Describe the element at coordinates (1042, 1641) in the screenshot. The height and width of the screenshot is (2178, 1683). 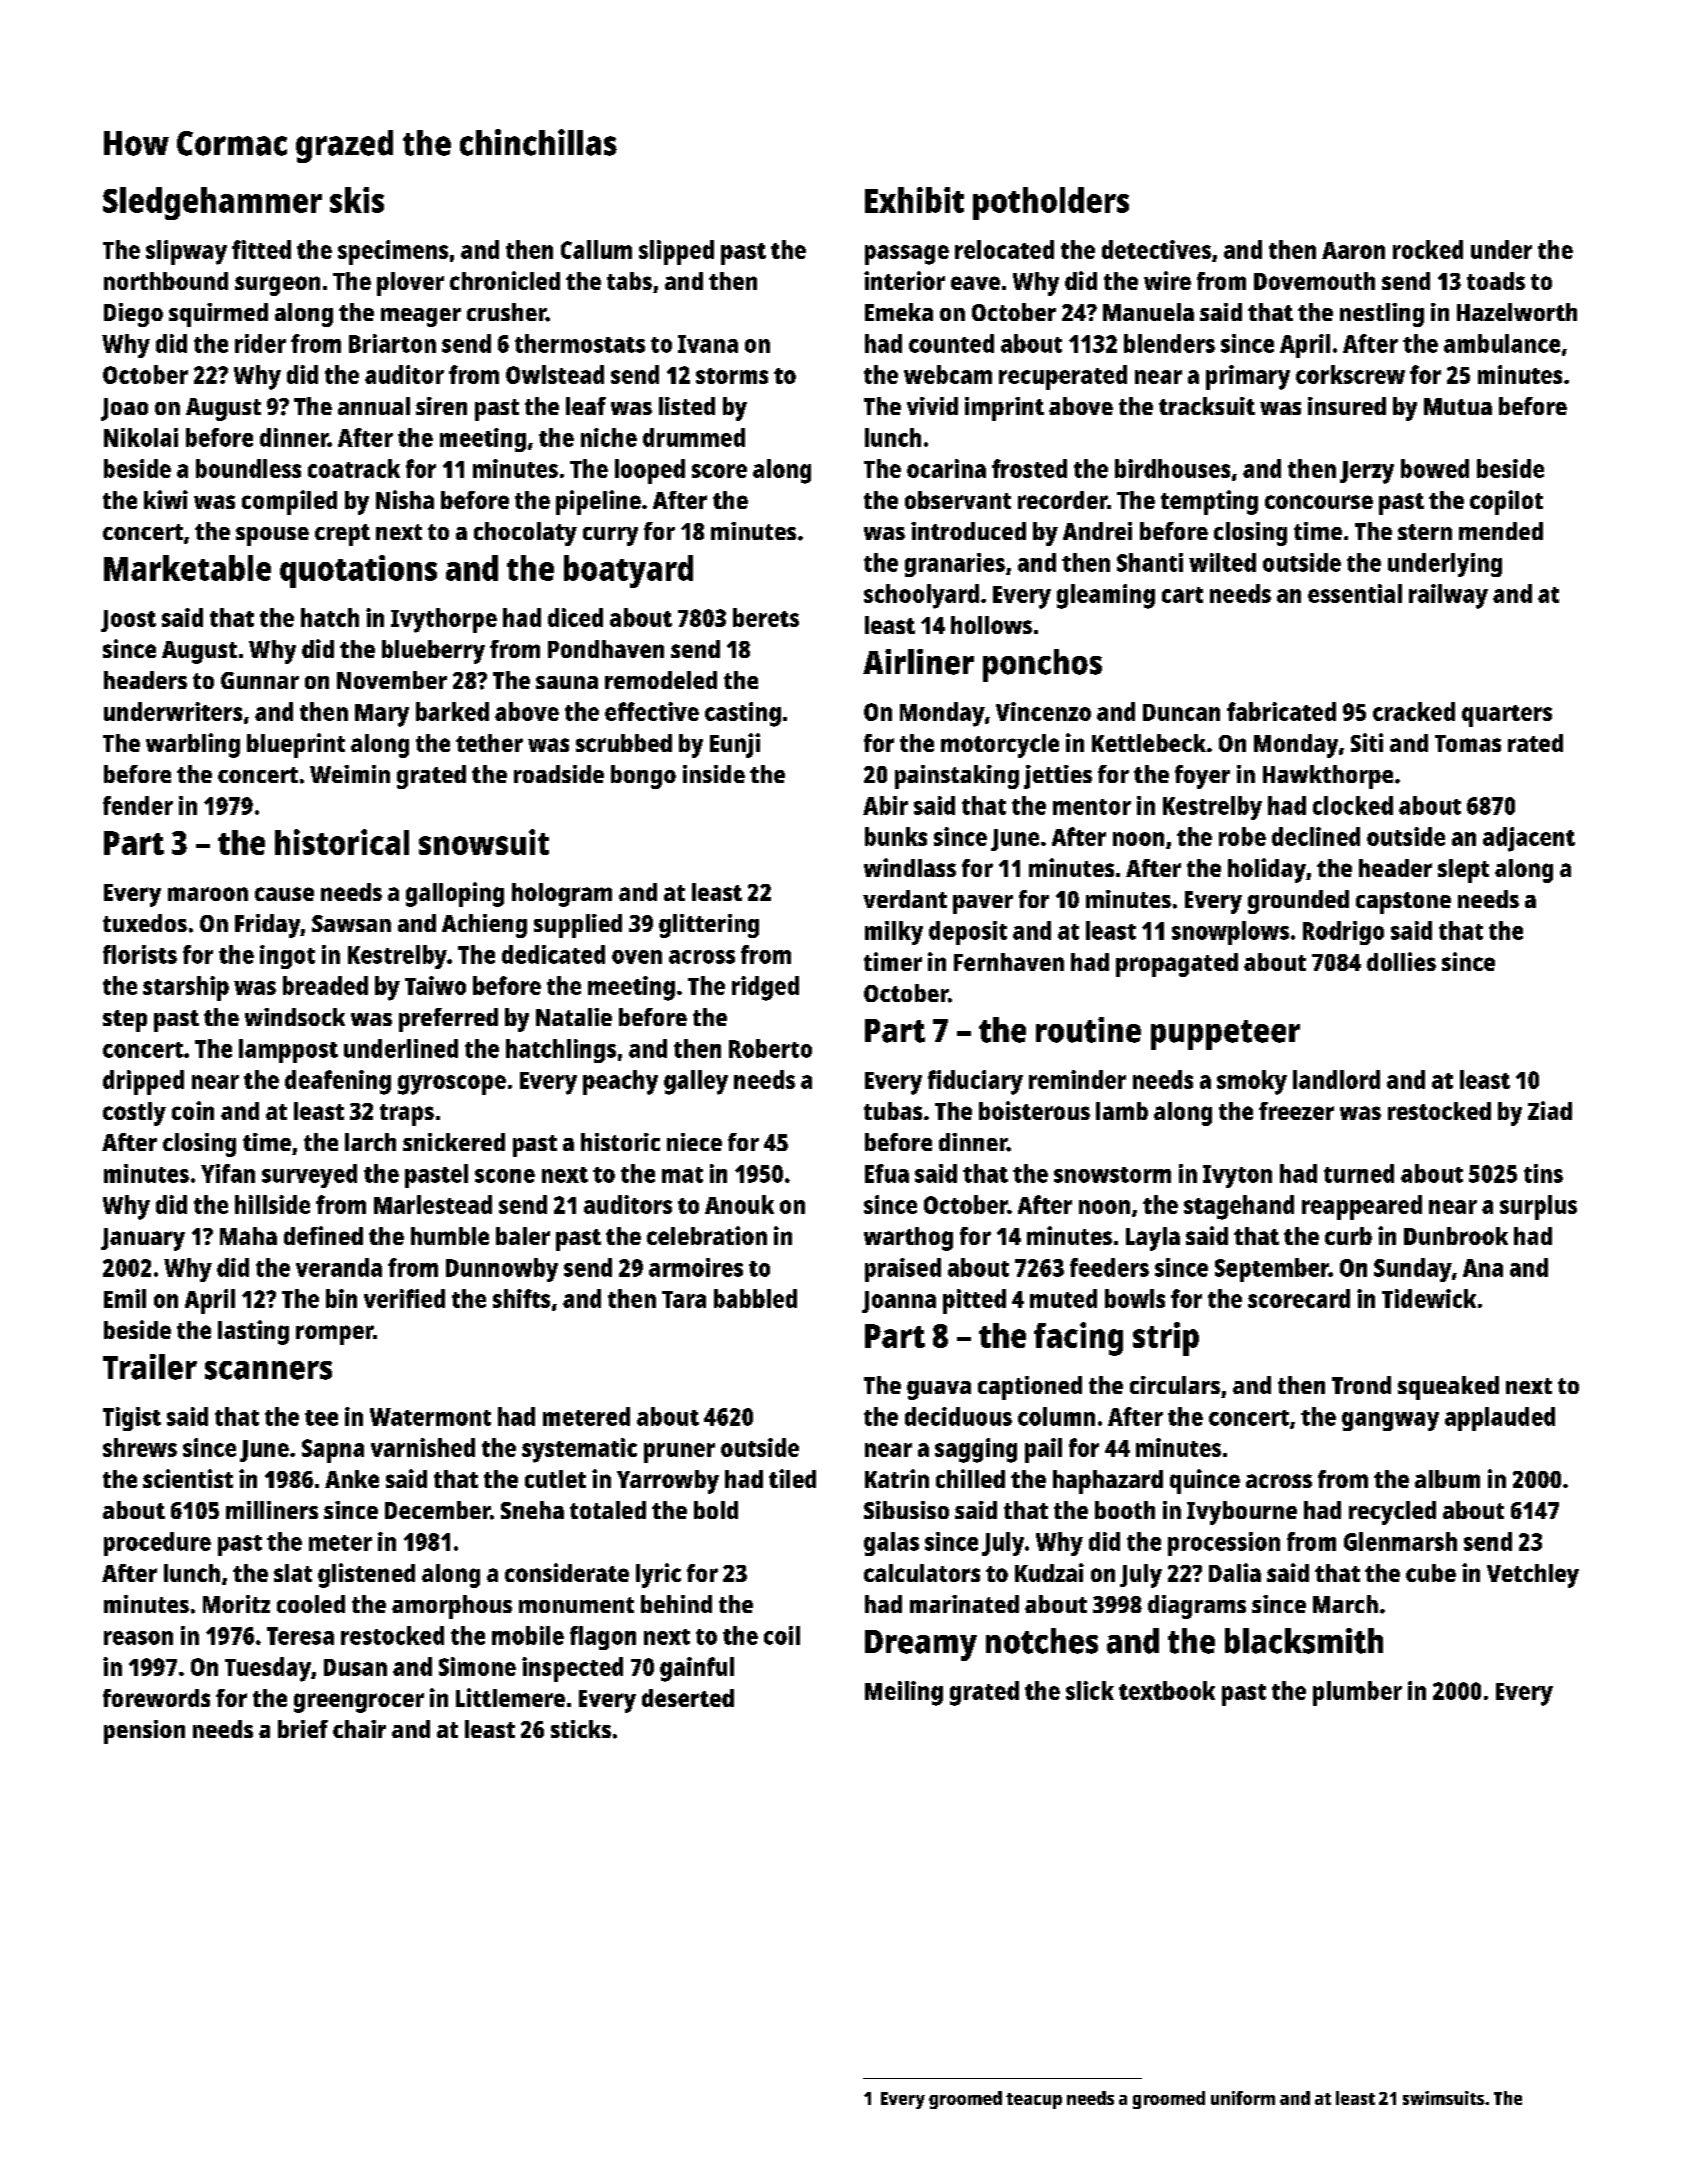
I see `notches` at that location.
